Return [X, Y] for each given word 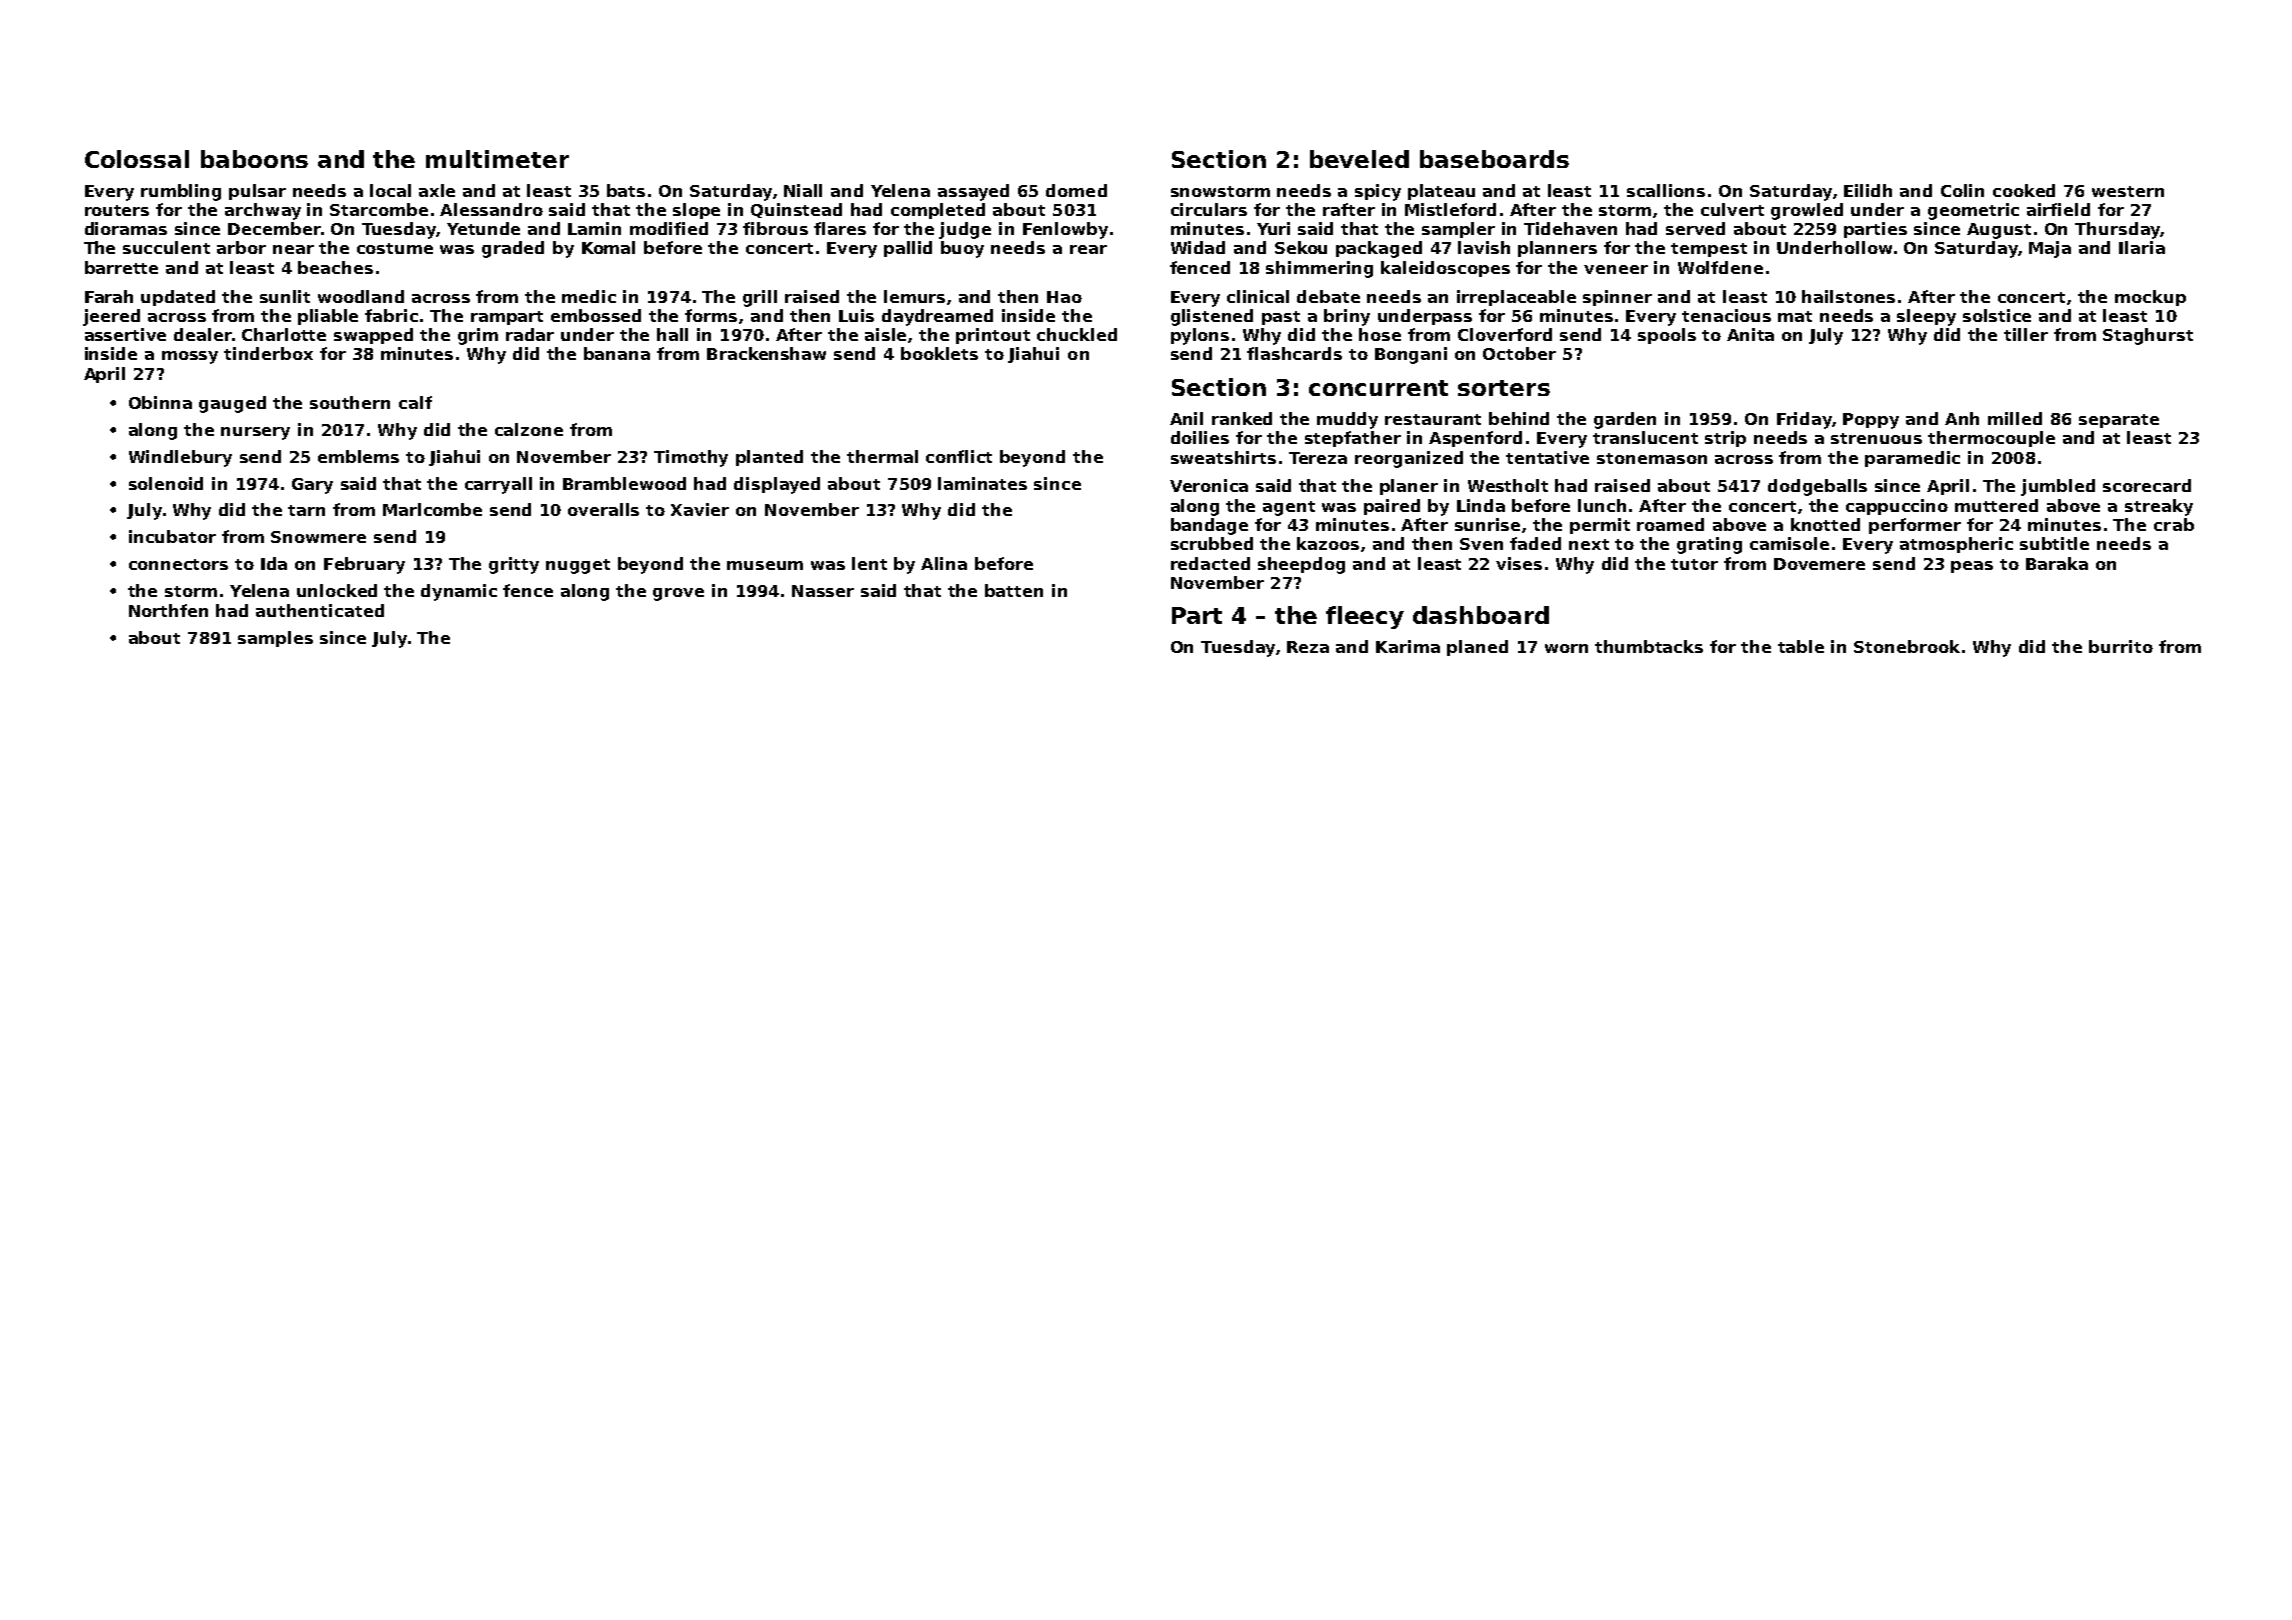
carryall [498, 485]
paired [1392, 507]
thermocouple [1991, 439]
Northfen [168, 610]
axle [437, 190]
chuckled [1077, 334]
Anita [1750, 334]
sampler [1458, 230]
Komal [608, 247]
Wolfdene [1720, 267]
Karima [1408, 646]
